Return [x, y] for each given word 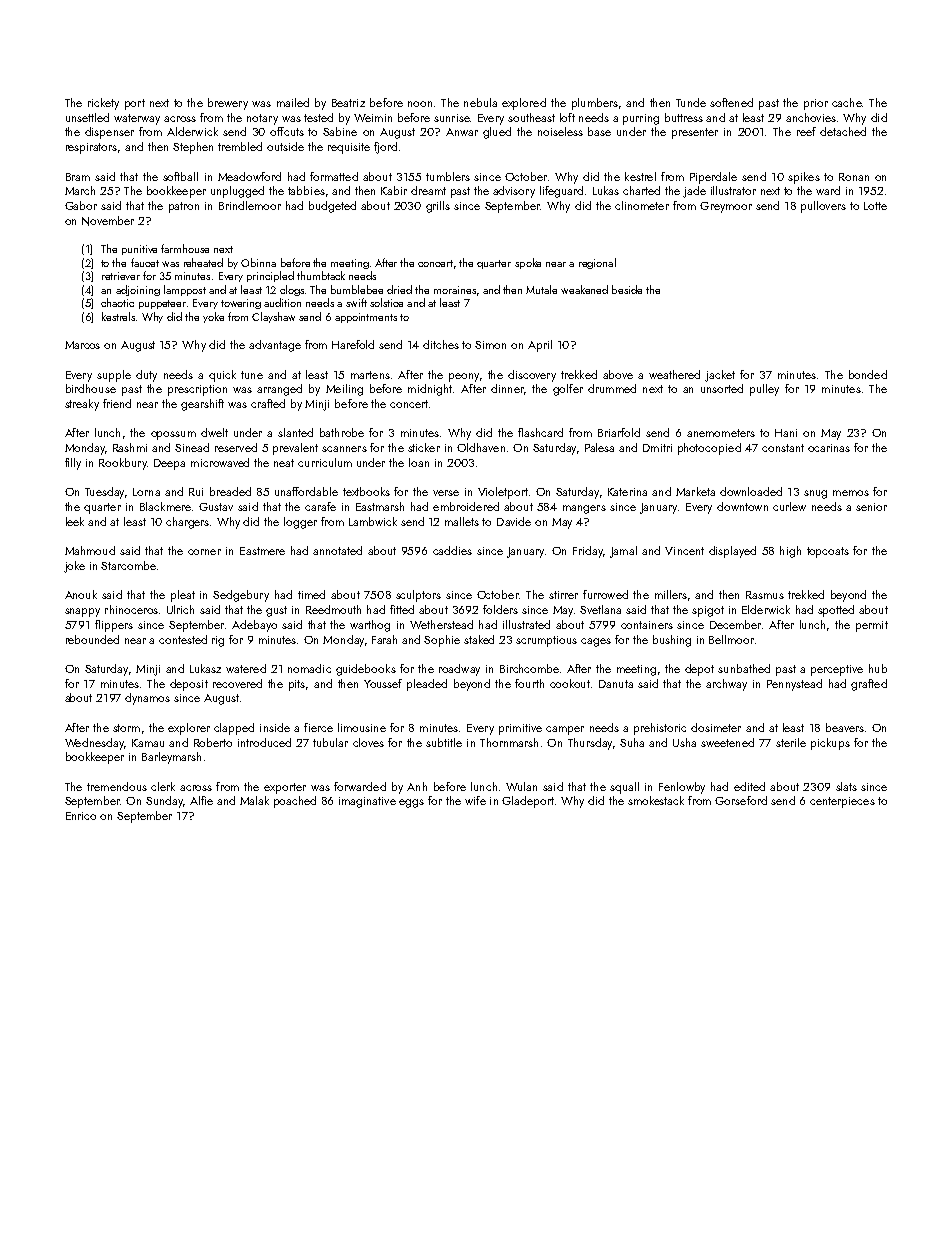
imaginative [367, 802]
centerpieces [842, 802]
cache [847, 102]
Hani [786, 433]
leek [75, 521]
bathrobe [342, 432]
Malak [254, 800]
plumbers [595, 104]
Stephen [193, 148]
